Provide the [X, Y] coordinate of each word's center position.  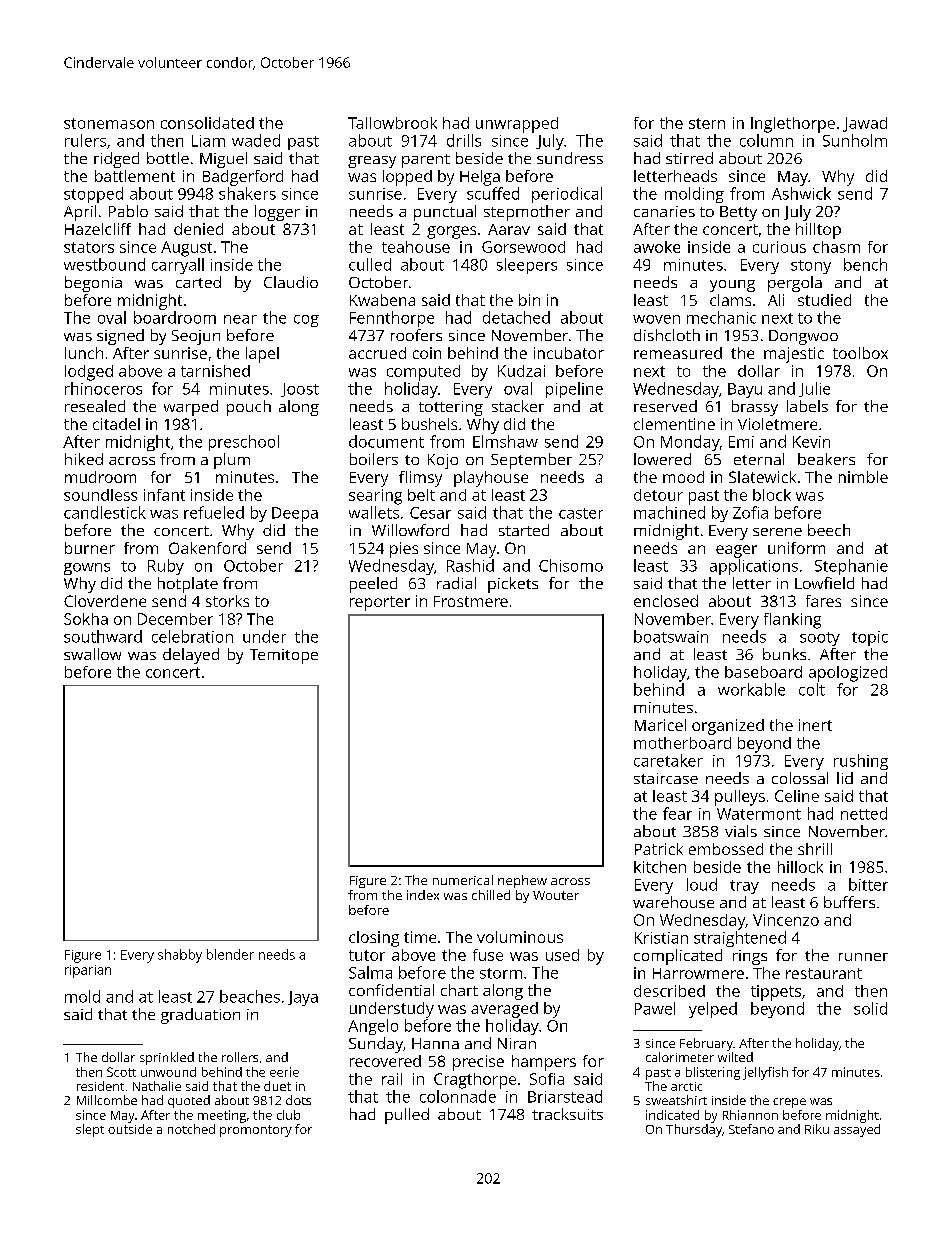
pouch [249, 408]
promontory [256, 1131]
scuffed [493, 193]
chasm [836, 247]
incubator [569, 353]
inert [815, 725]
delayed [191, 656]
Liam [208, 141]
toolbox [860, 353]
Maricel [660, 725]
